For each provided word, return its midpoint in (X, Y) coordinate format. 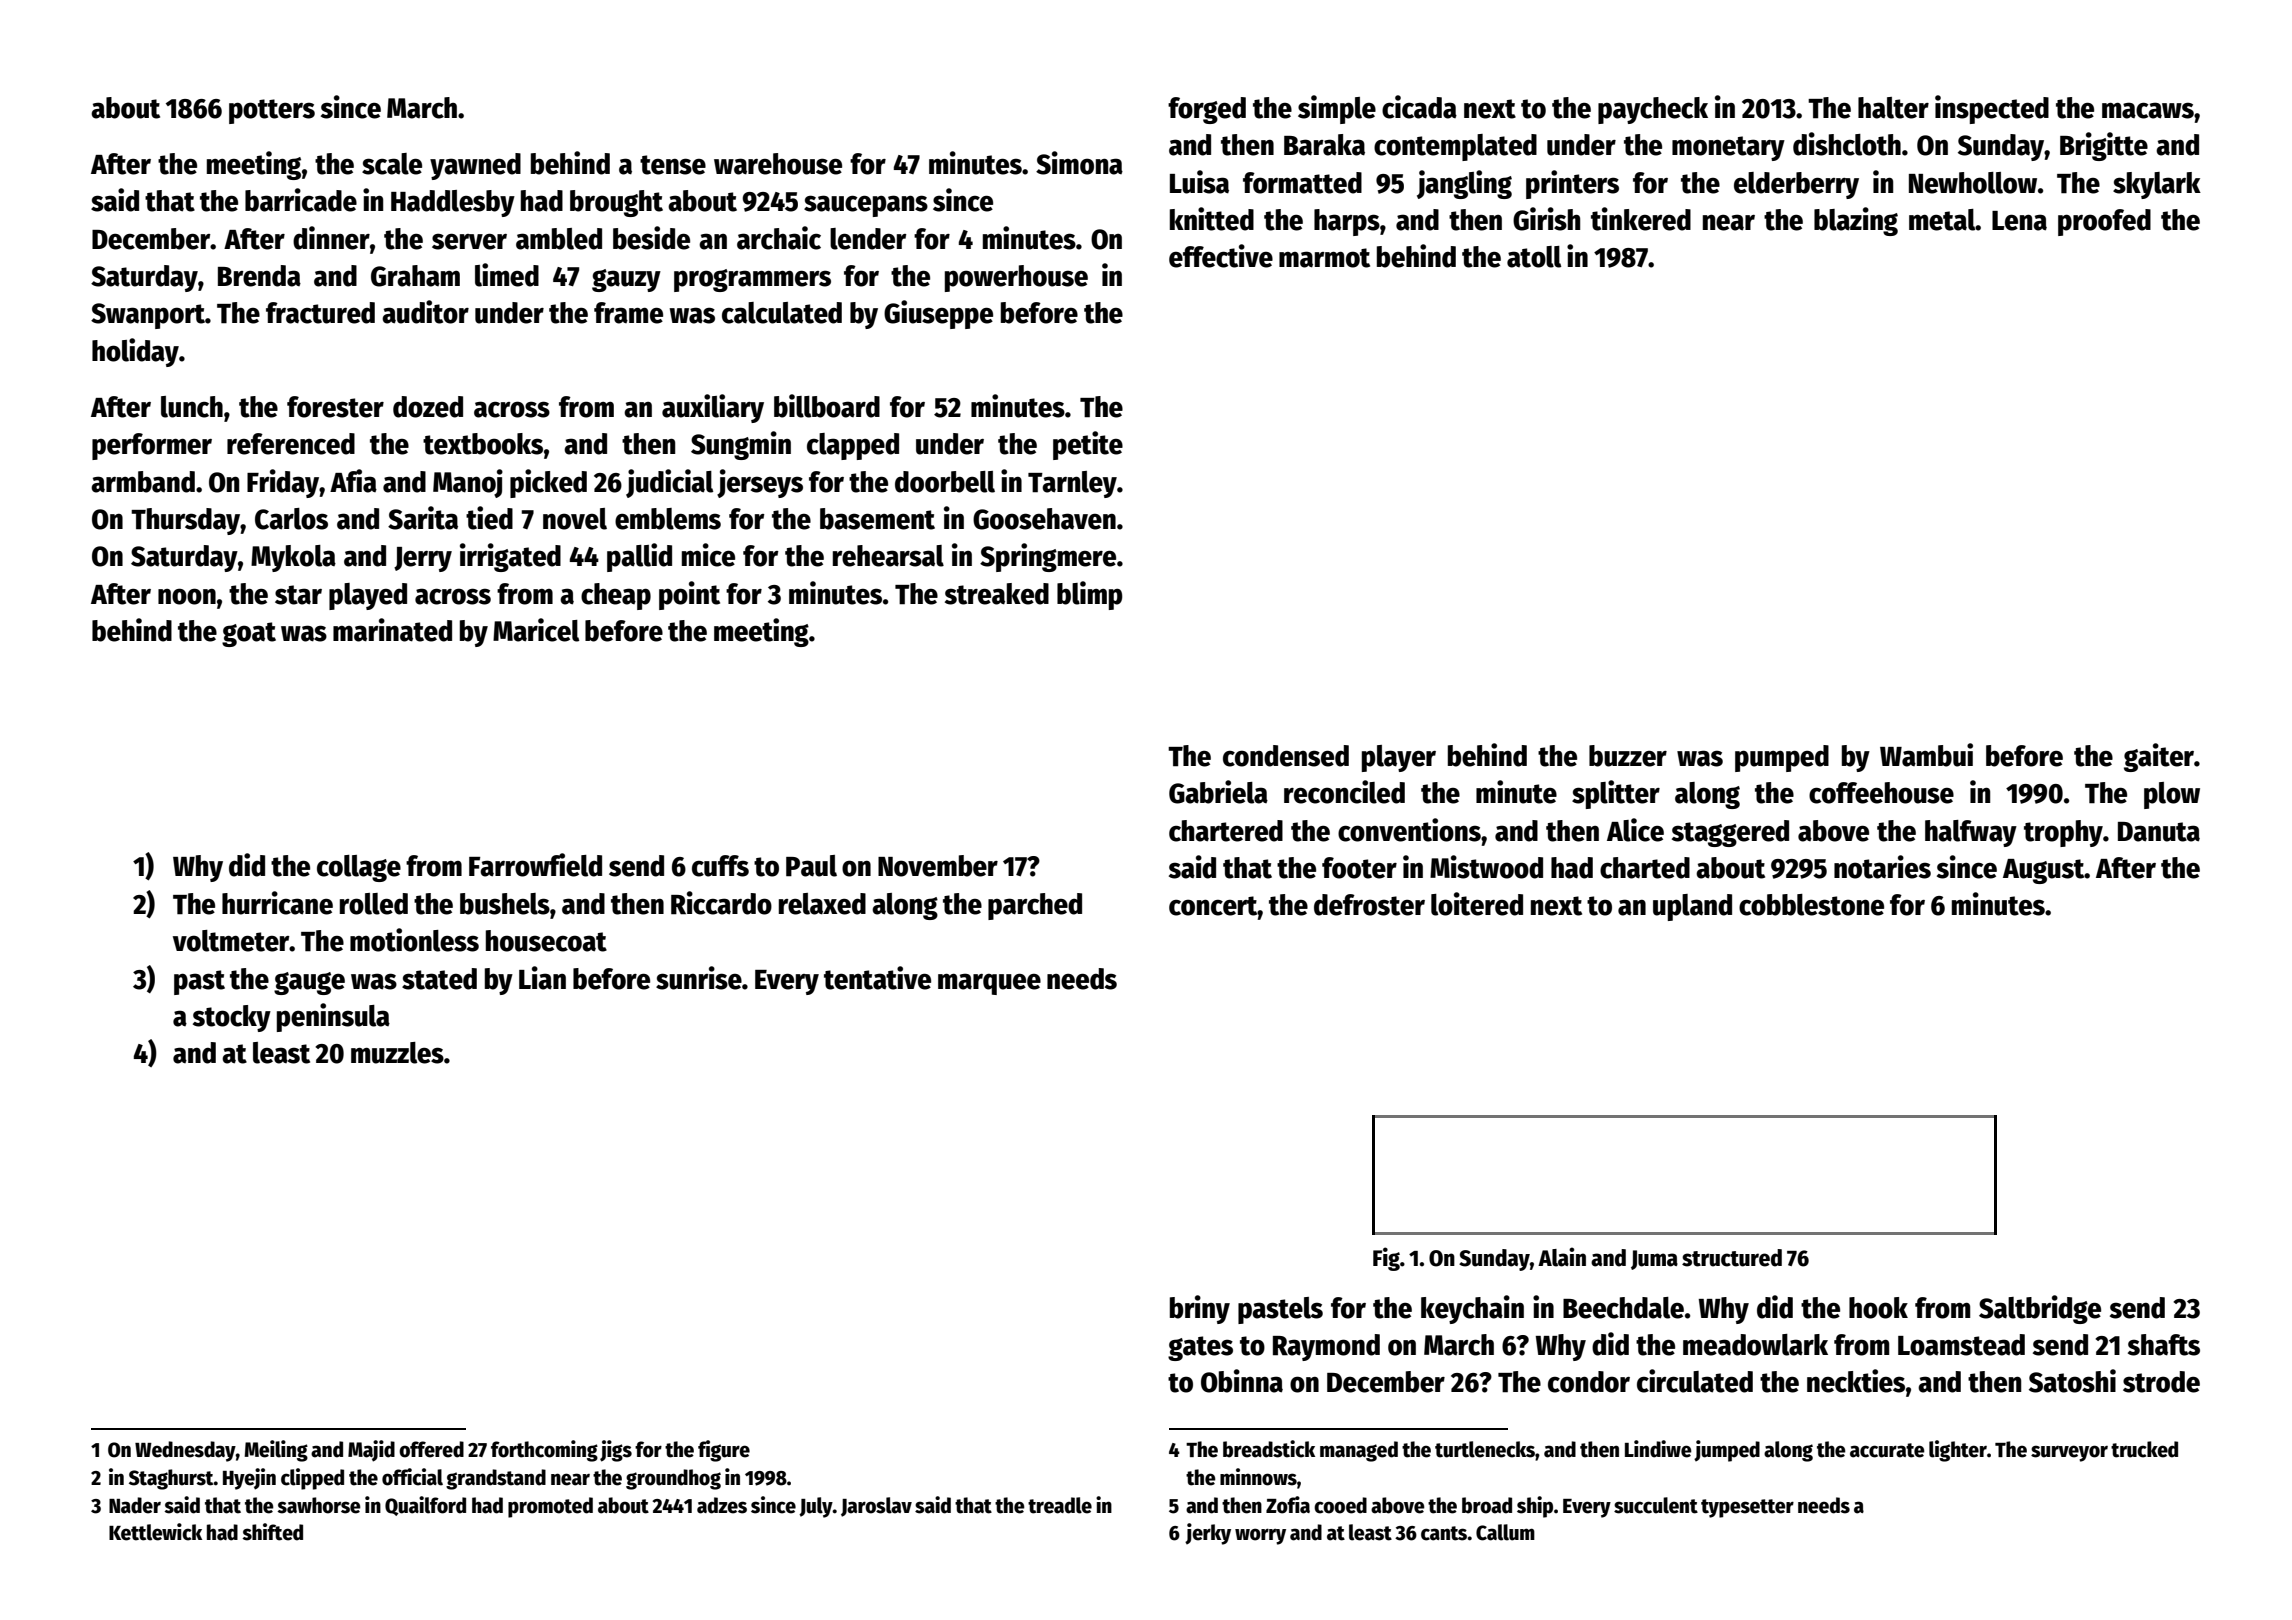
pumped (1782, 758)
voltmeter (231, 941)
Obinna (1242, 1381)
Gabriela (1218, 792)
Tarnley (1072, 484)
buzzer (1628, 756)
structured (1732, 1258)
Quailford (425, 1506)
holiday (135, 352)
